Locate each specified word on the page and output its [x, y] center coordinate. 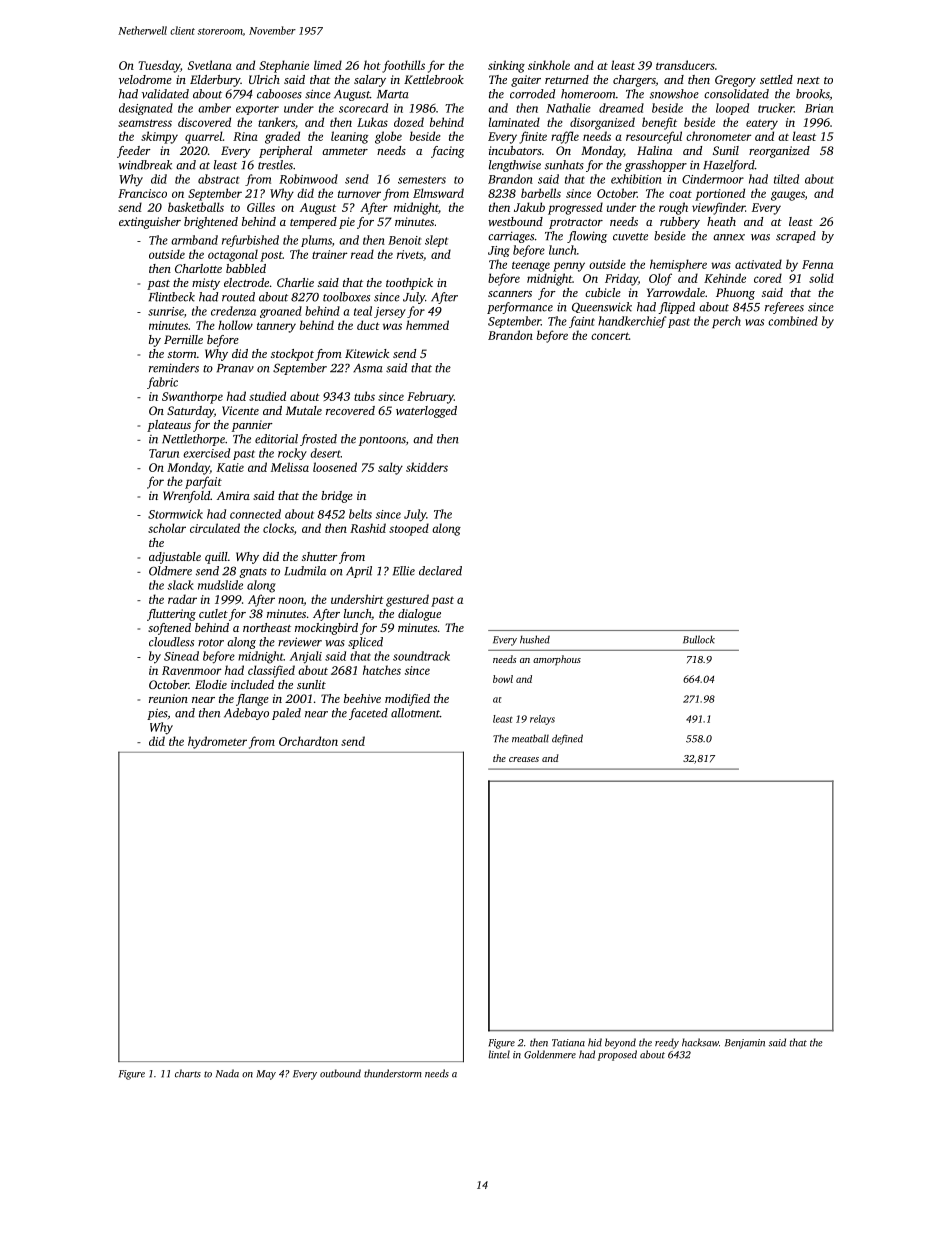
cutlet [213, 613]
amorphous [557, 660]
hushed [535, 639]
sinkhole [549, 65]
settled [776, 79]
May [266, 1075]
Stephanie [284, 66]
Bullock [699, 639]
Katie [230, 467]
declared [440, 571]
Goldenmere [550, 1054]
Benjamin [745, 1044]
